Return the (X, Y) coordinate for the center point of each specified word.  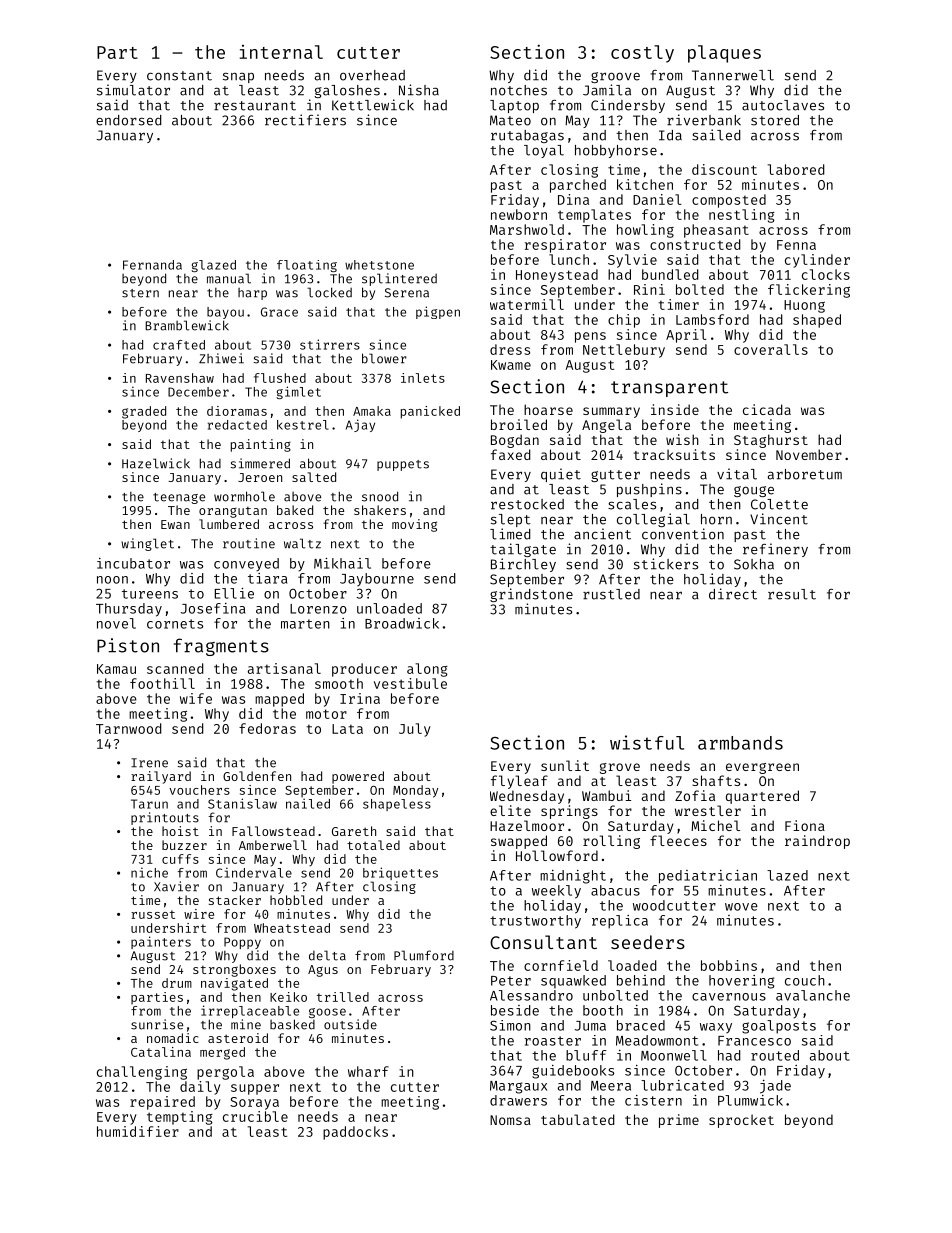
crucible (255, 1116)
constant (179, 76)
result (792, 594)
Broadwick (402, 623)
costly (642, 54)
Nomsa (510, 1120)
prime (679, 1121)
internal (281, 52)
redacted (237, 425)
